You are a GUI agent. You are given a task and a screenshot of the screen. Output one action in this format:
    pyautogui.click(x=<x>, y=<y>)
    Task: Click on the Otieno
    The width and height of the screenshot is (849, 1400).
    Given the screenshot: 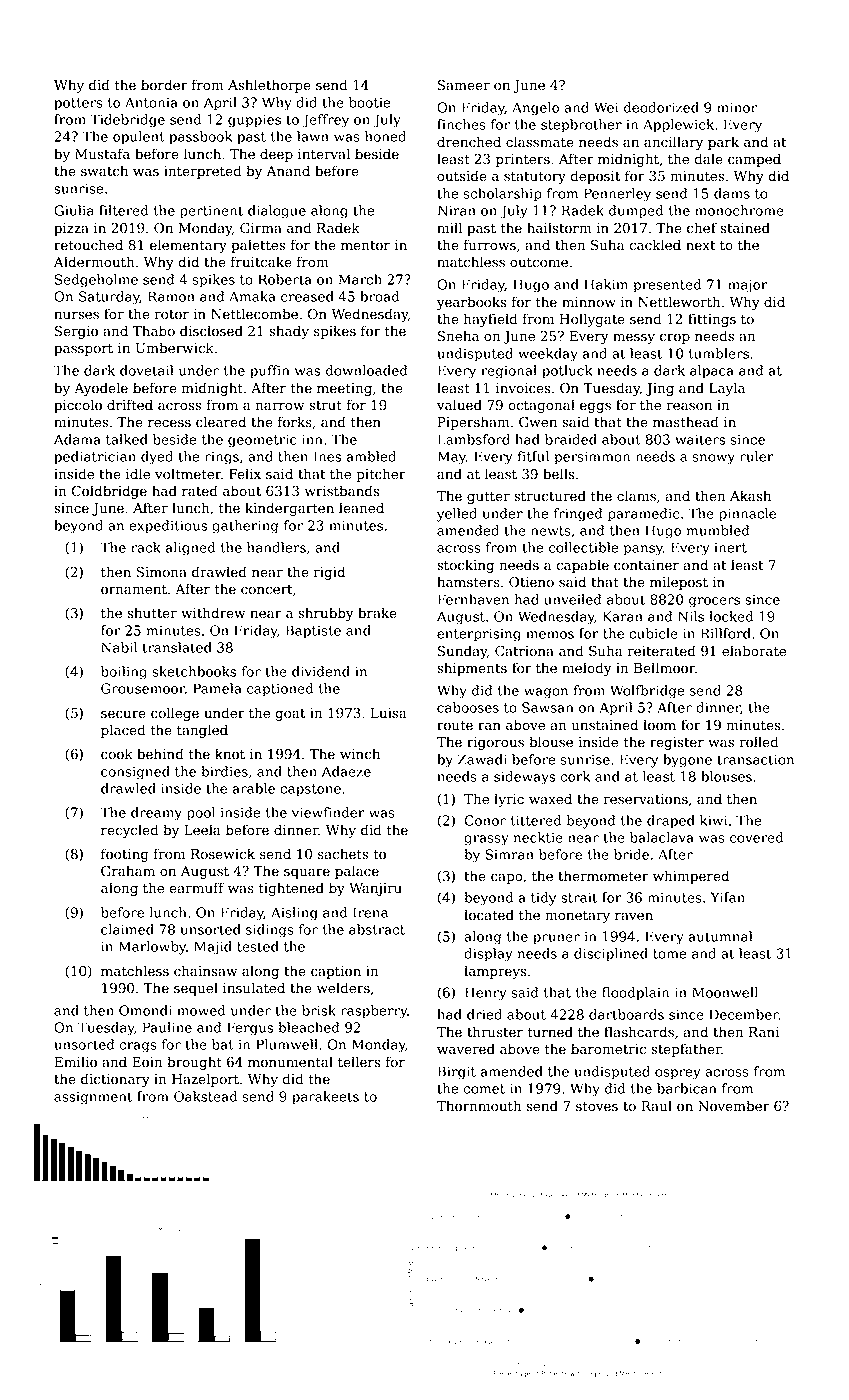 What is the action you would take?
    pyautogui.click(x=531, y=582)
